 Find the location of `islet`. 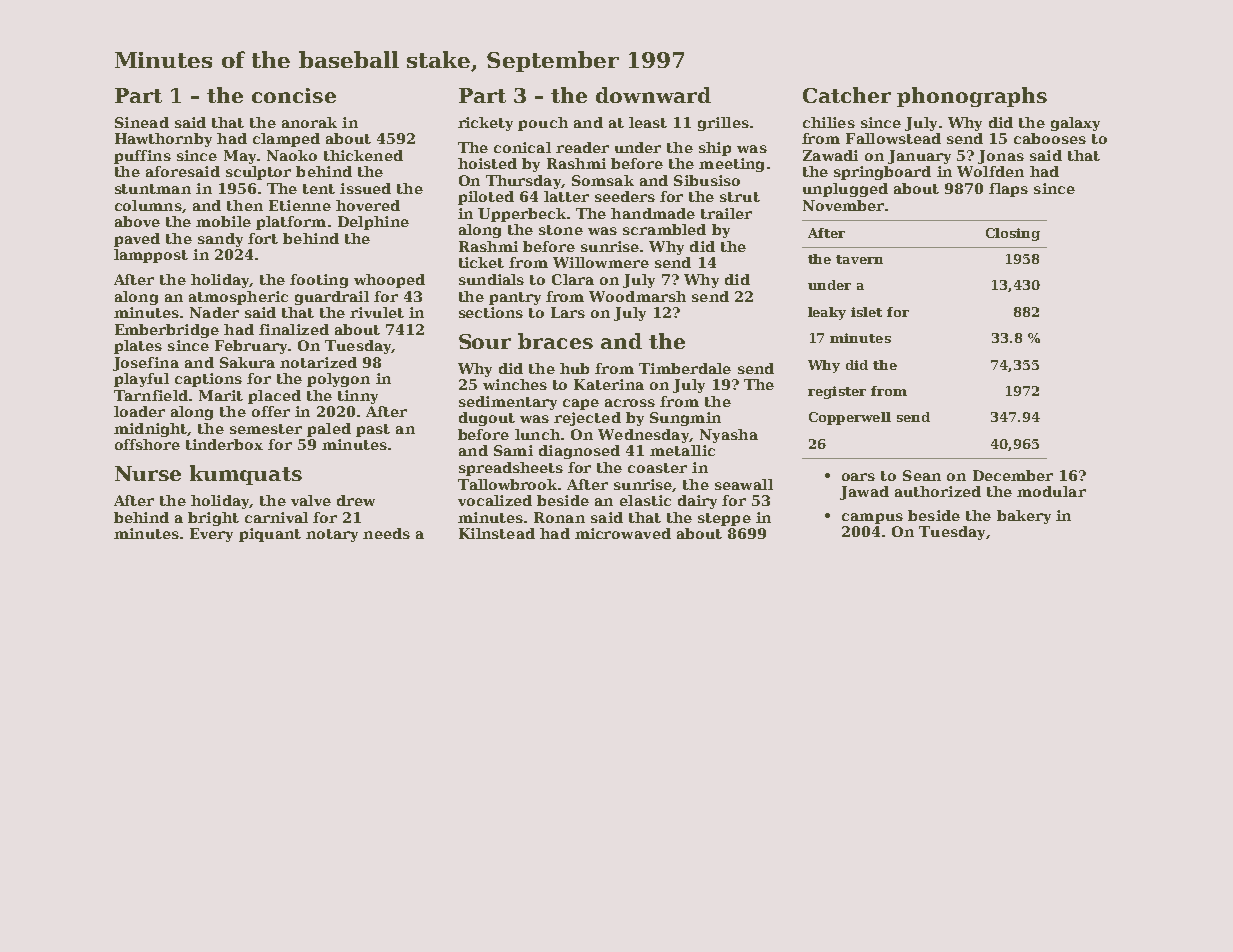

islet is located at coordinates (866, 312).
